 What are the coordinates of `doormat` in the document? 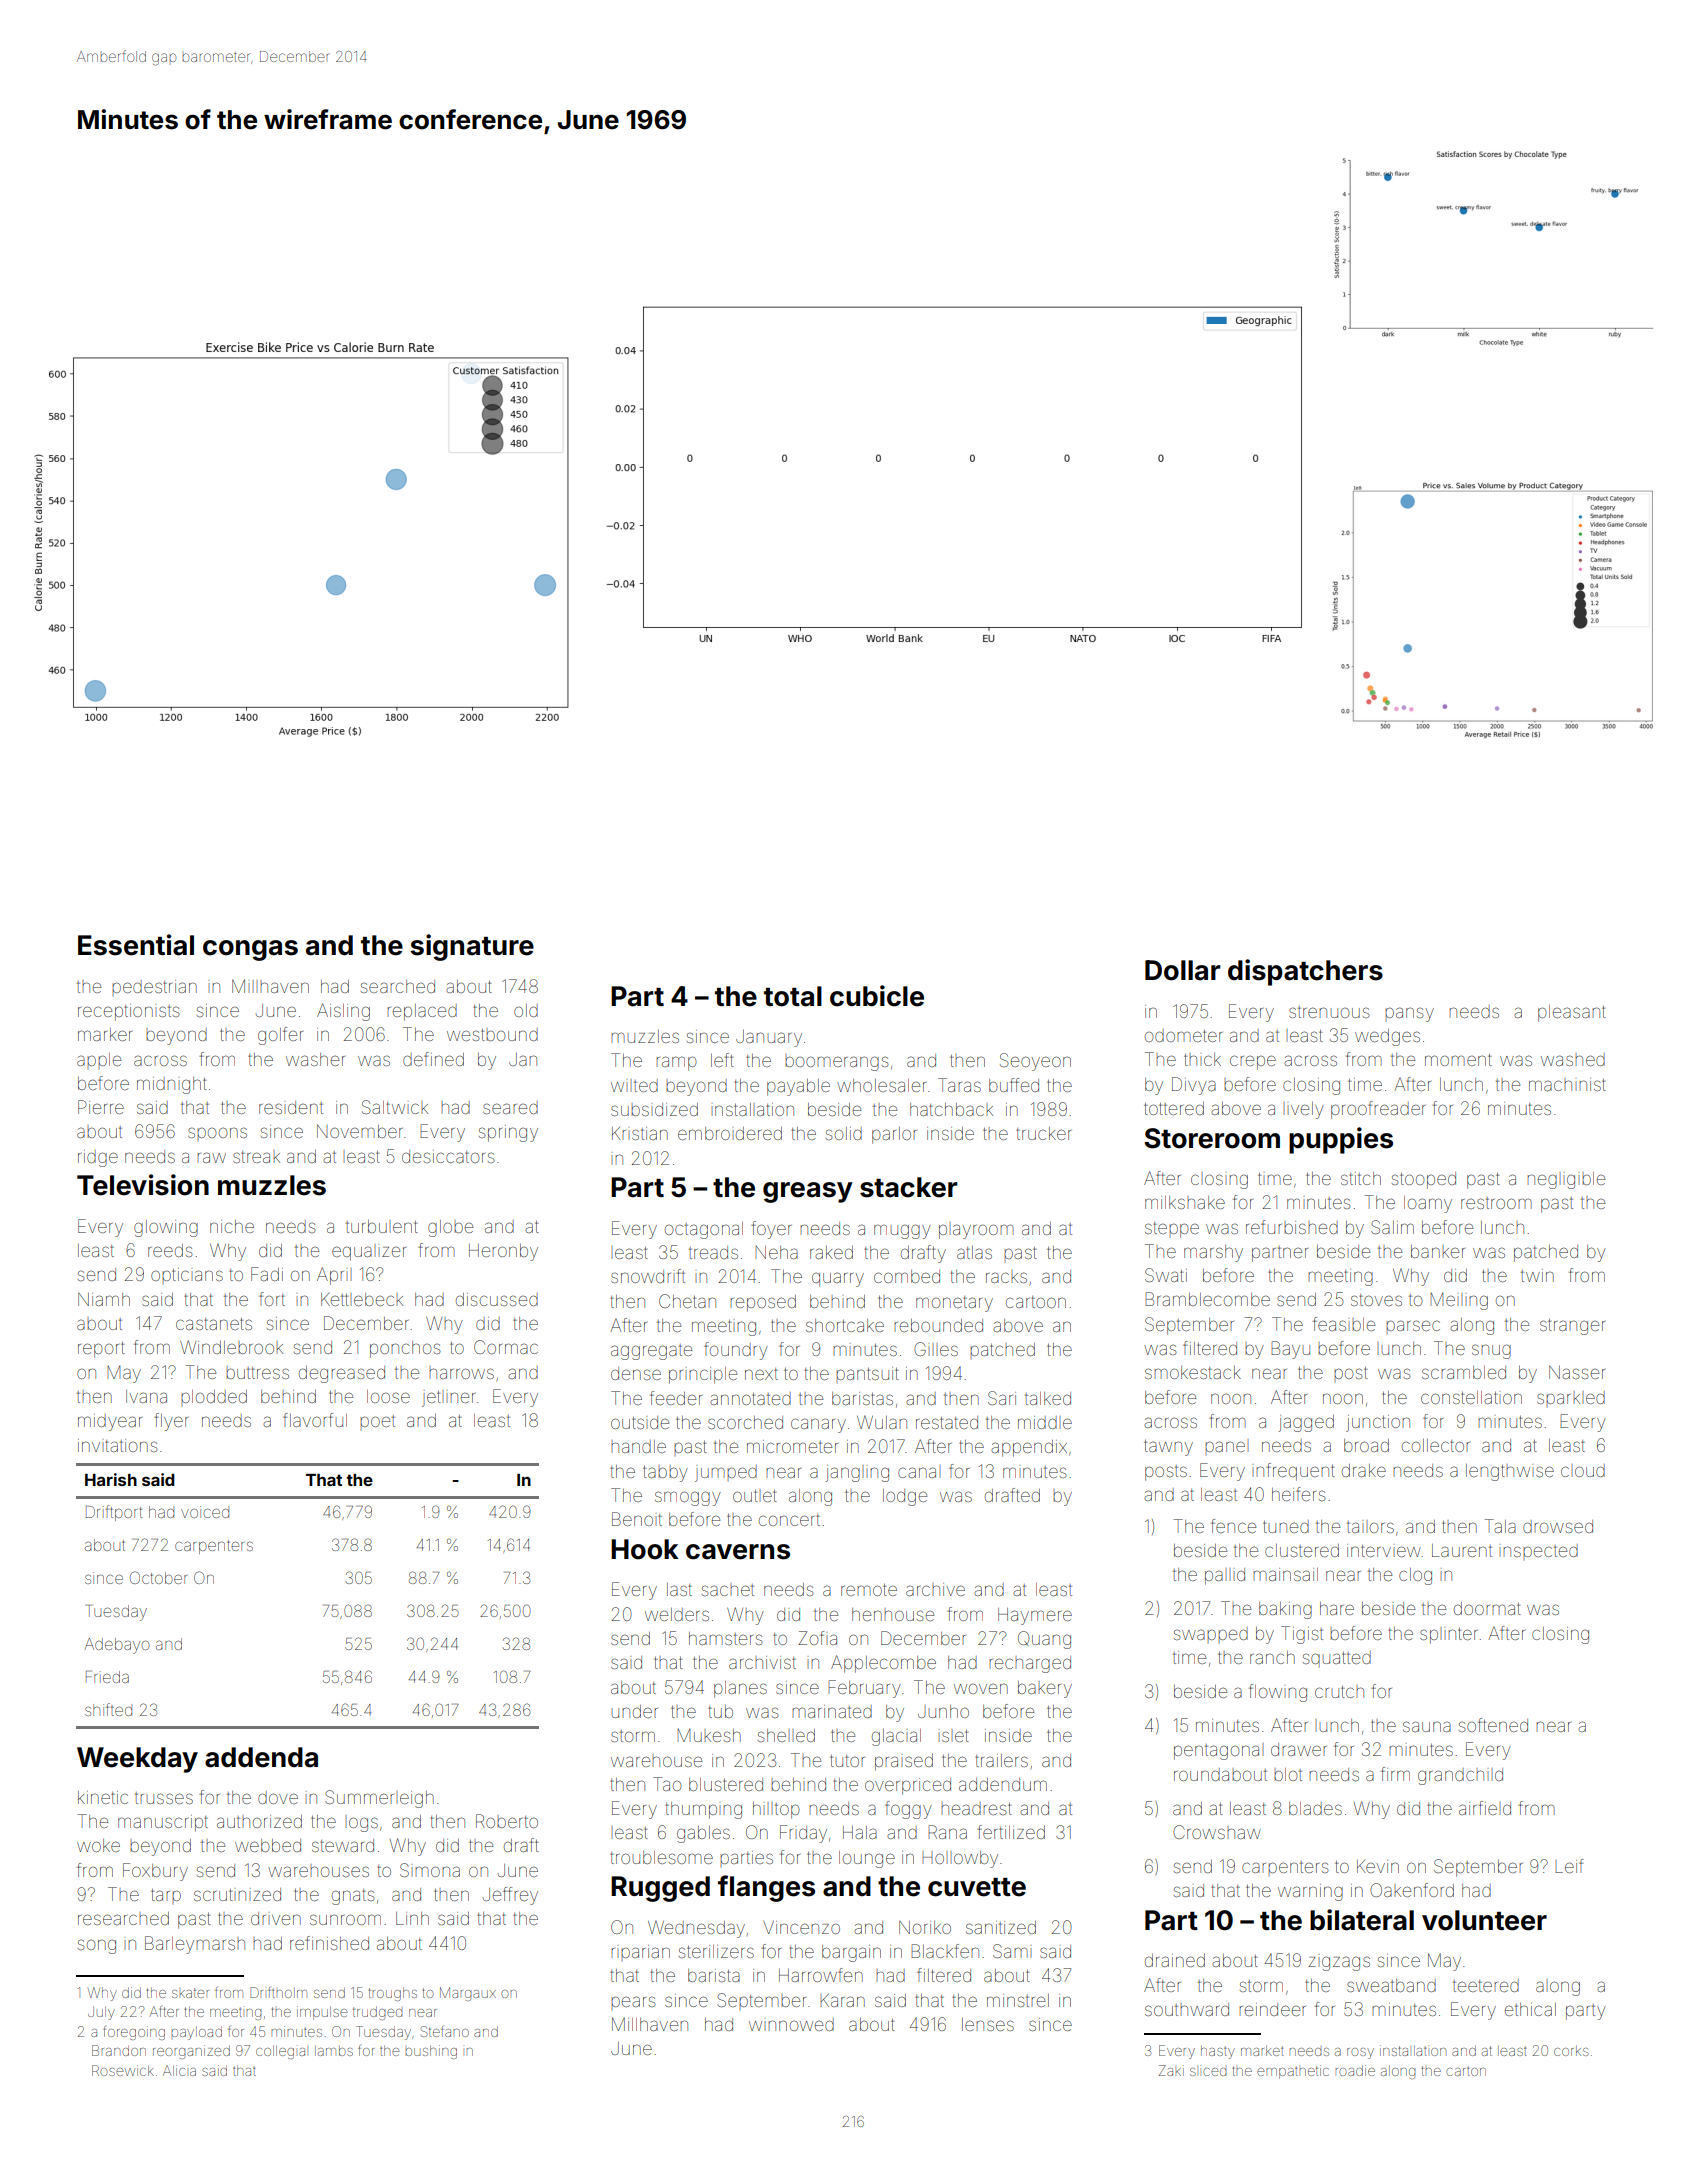 It's located at (1487, 1608).
